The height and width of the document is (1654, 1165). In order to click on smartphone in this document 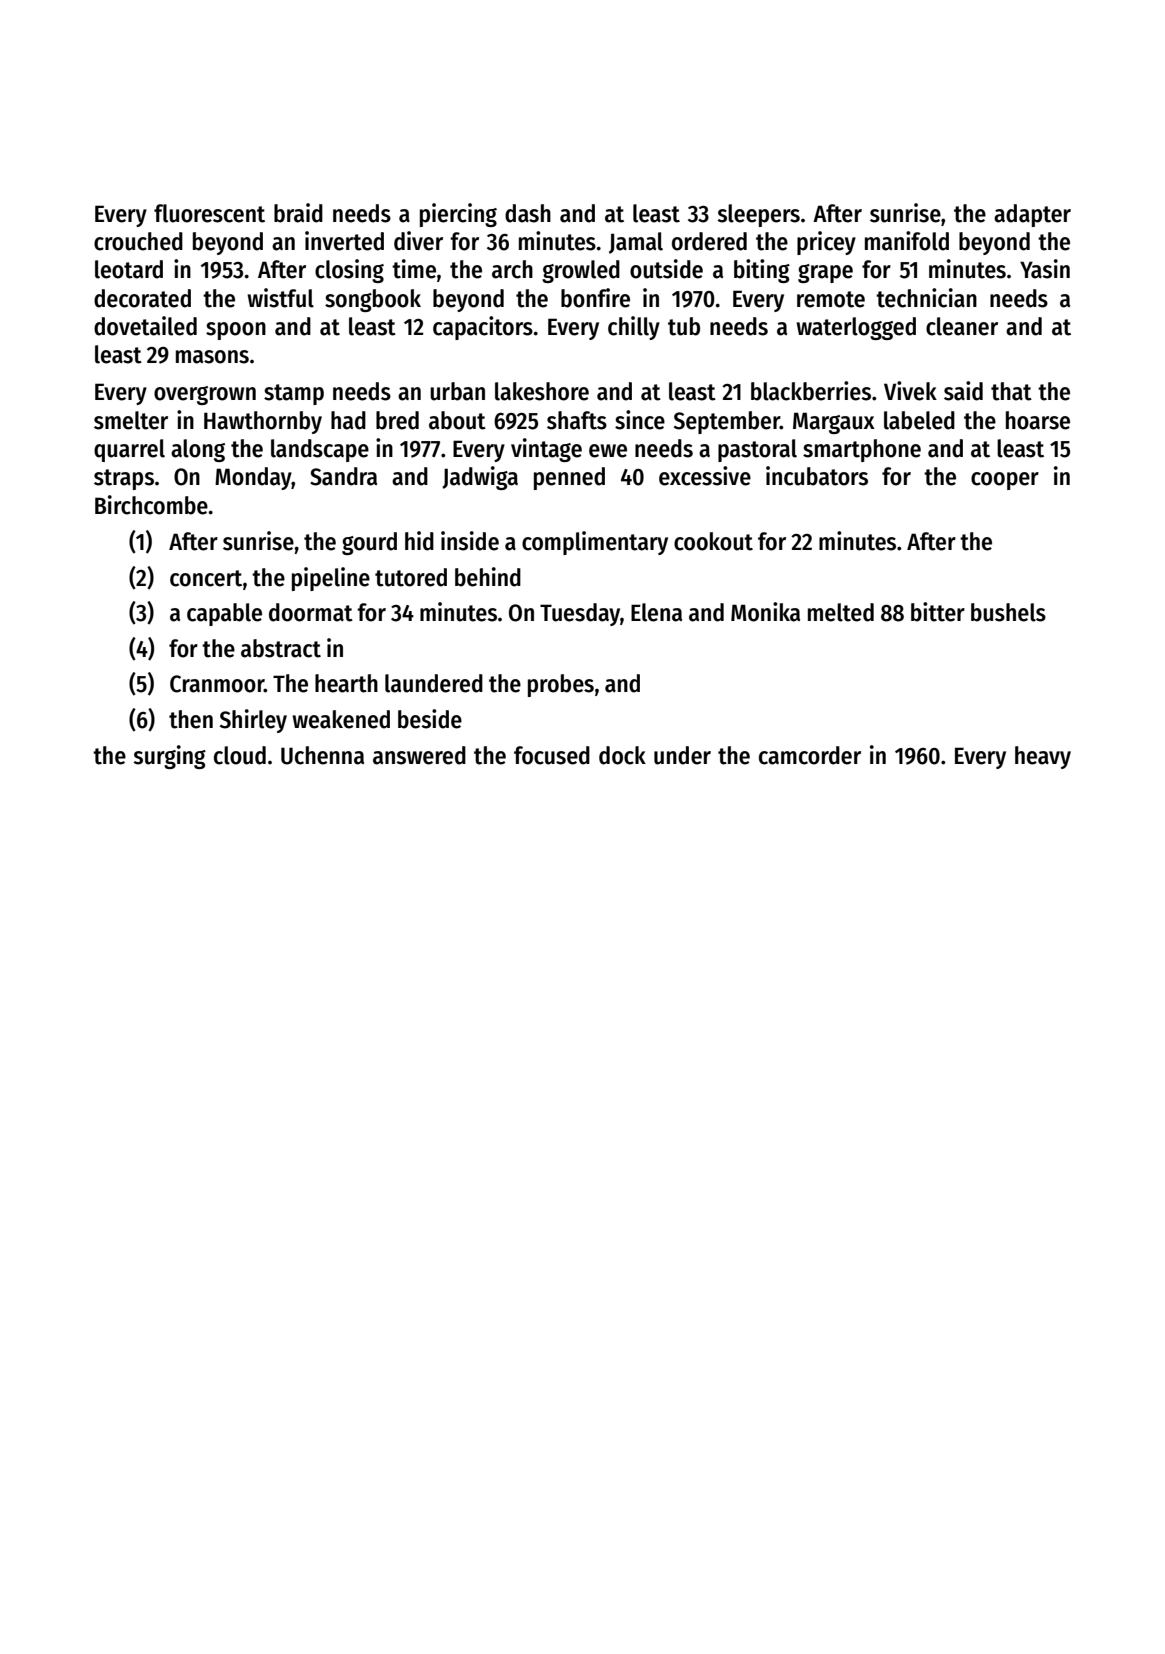, I will do `click(862, 450)`.
